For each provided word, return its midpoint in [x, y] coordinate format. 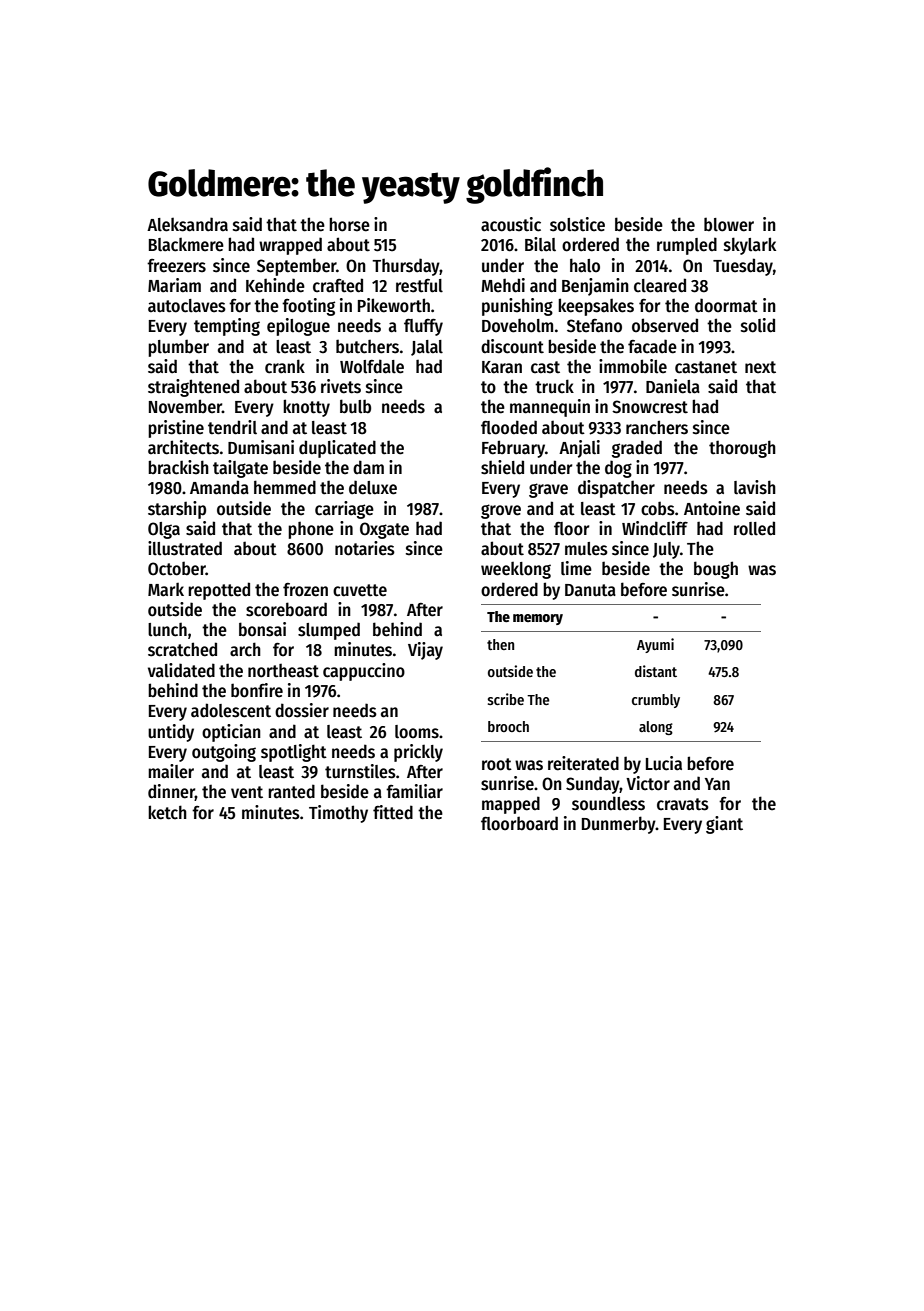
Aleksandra [187, 224]
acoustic [511, 224]
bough [716, 570]
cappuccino [364, 672]
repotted [219, 591]
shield [502, 467]
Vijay [425, 651]
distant [656, 671]
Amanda [219, 487]
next [760, 367]
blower [729, 224]
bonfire [257, 690]
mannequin [550, 408]
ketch [167, 812]
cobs [658, 508]
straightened [193, 388]
